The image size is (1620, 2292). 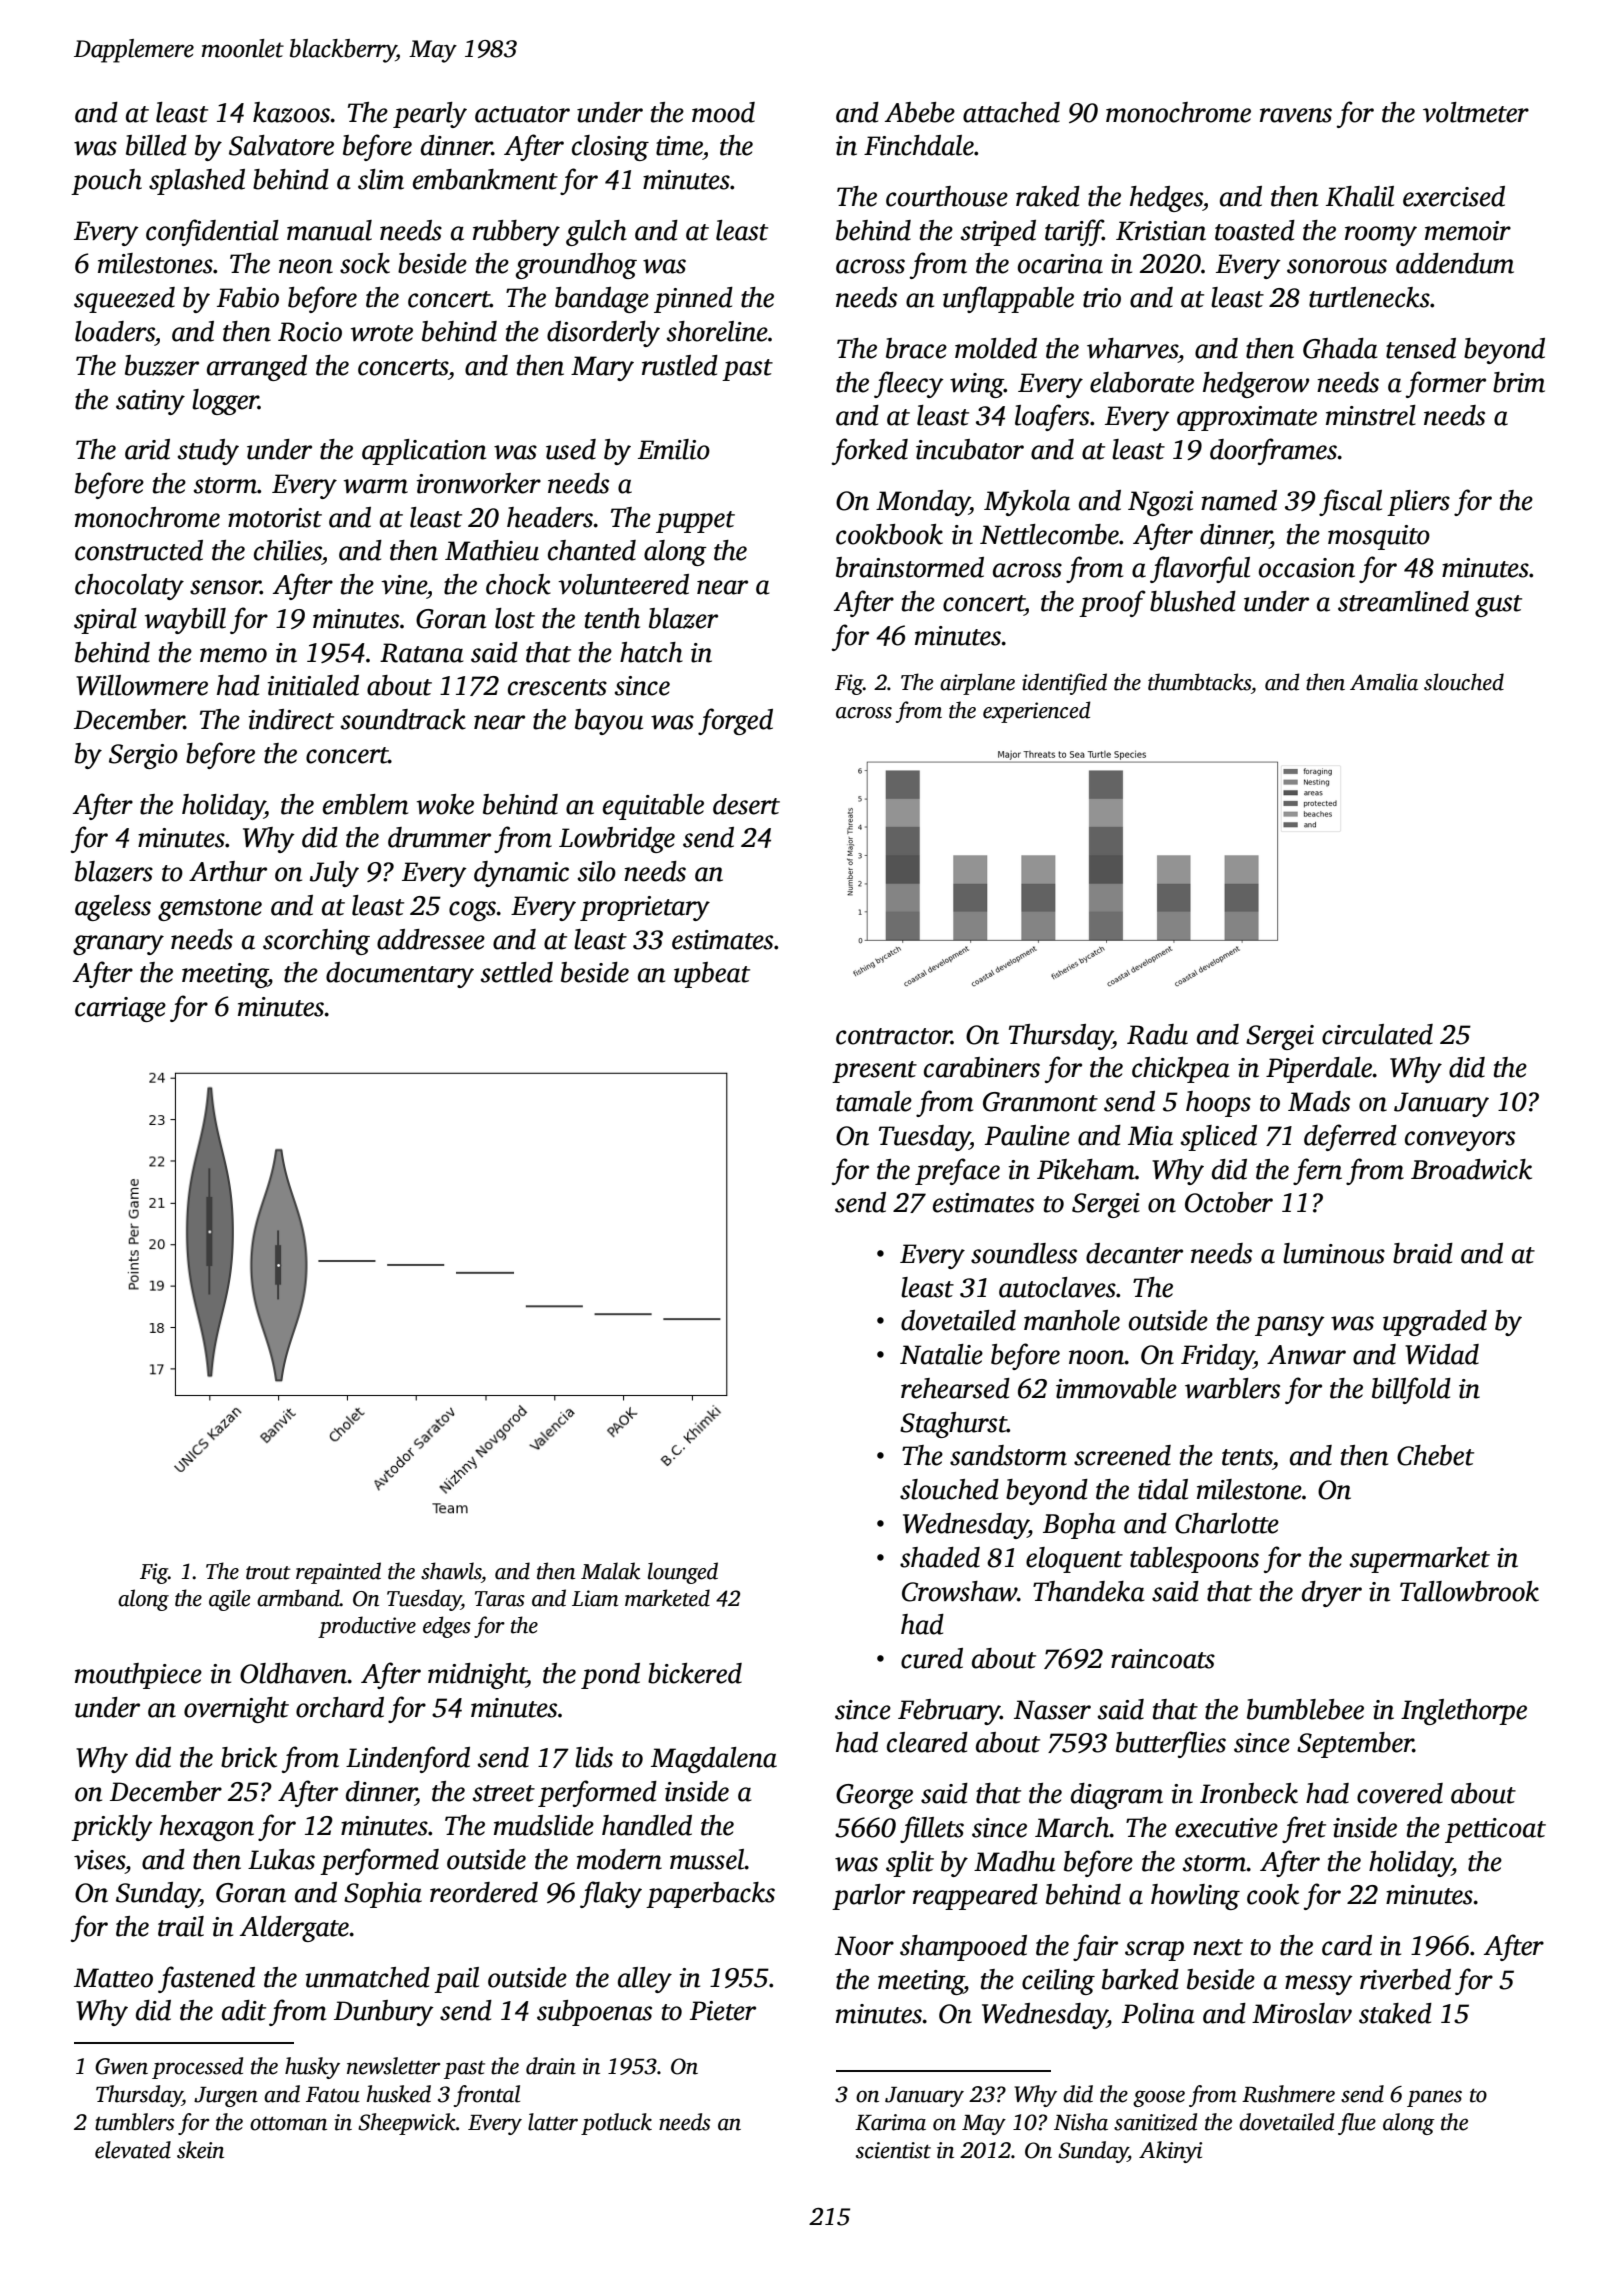 I want to click on Pieter, so click(x=723, y=2011).
